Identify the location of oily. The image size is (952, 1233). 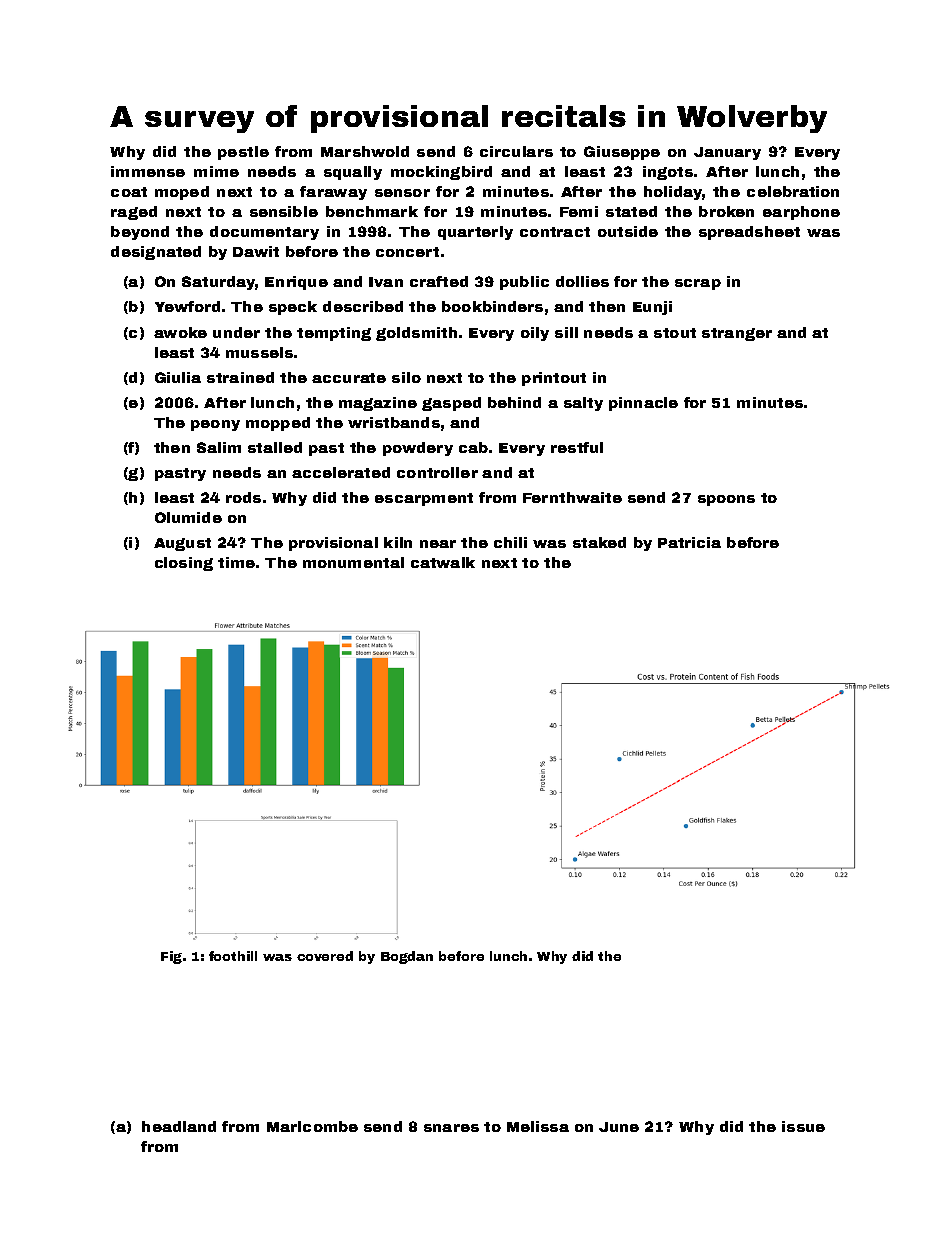
(535, 334).
